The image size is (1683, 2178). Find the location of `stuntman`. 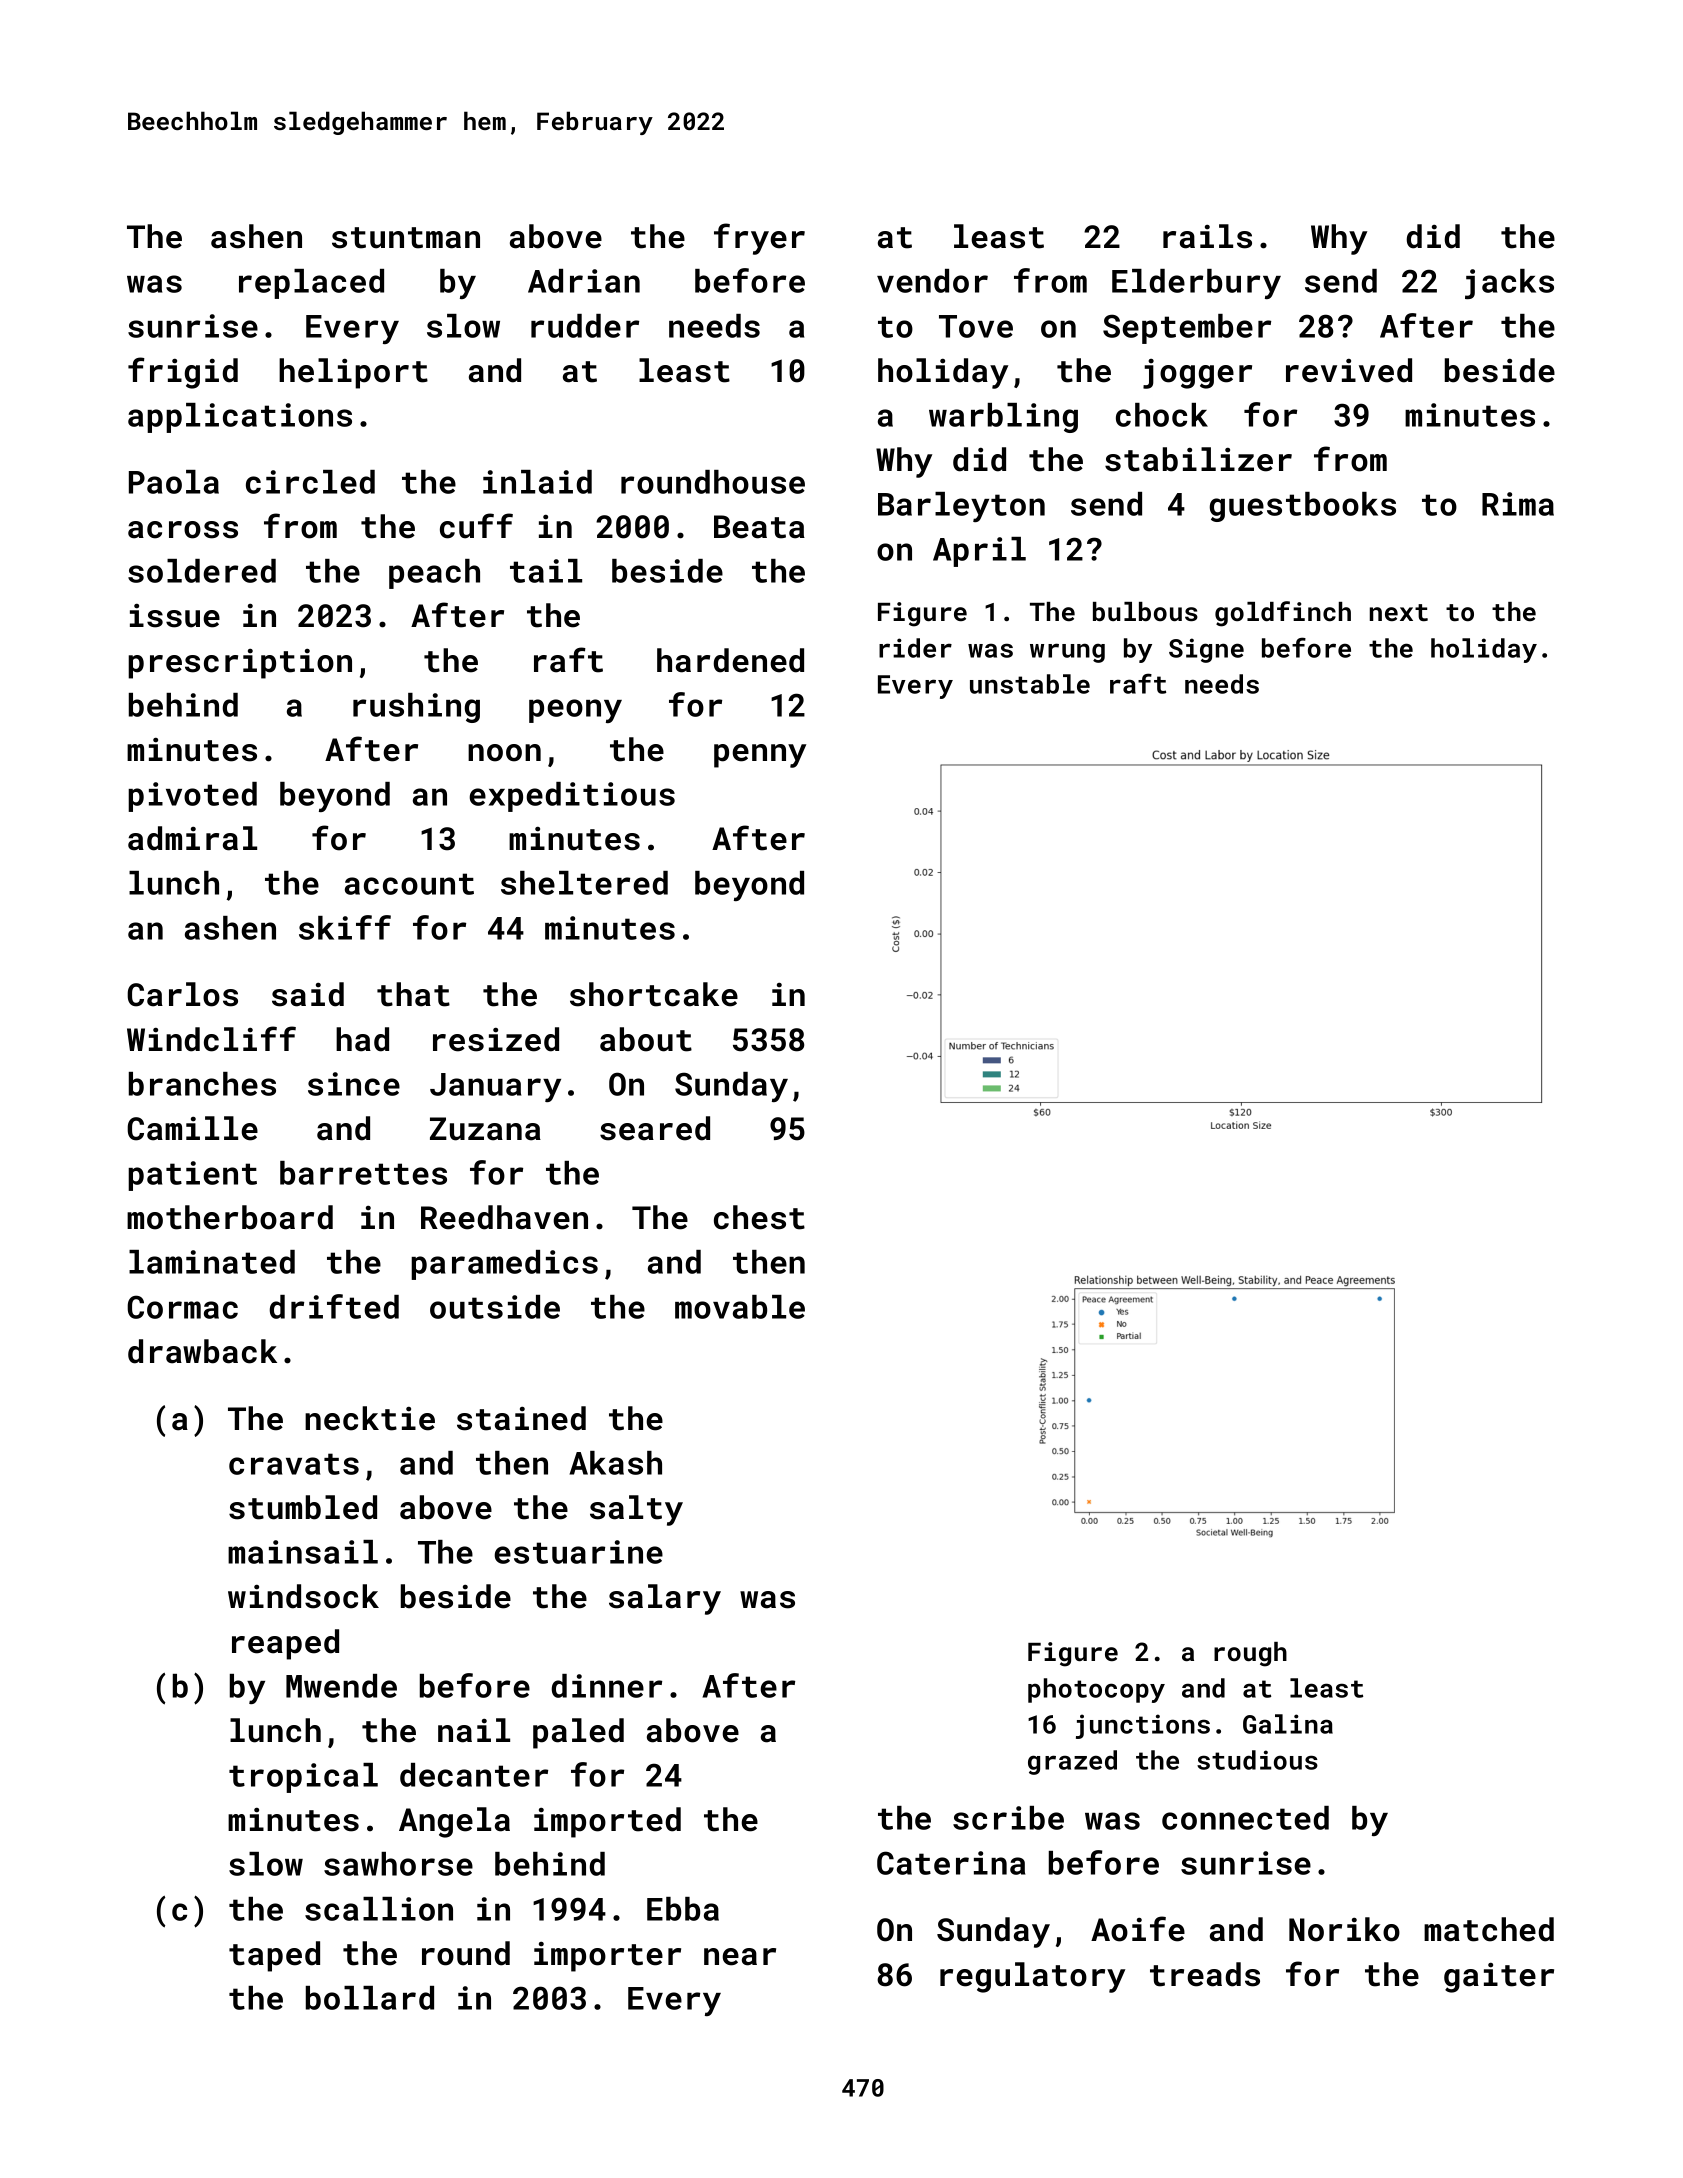

stuntman is located at coordinates (406, 238).
